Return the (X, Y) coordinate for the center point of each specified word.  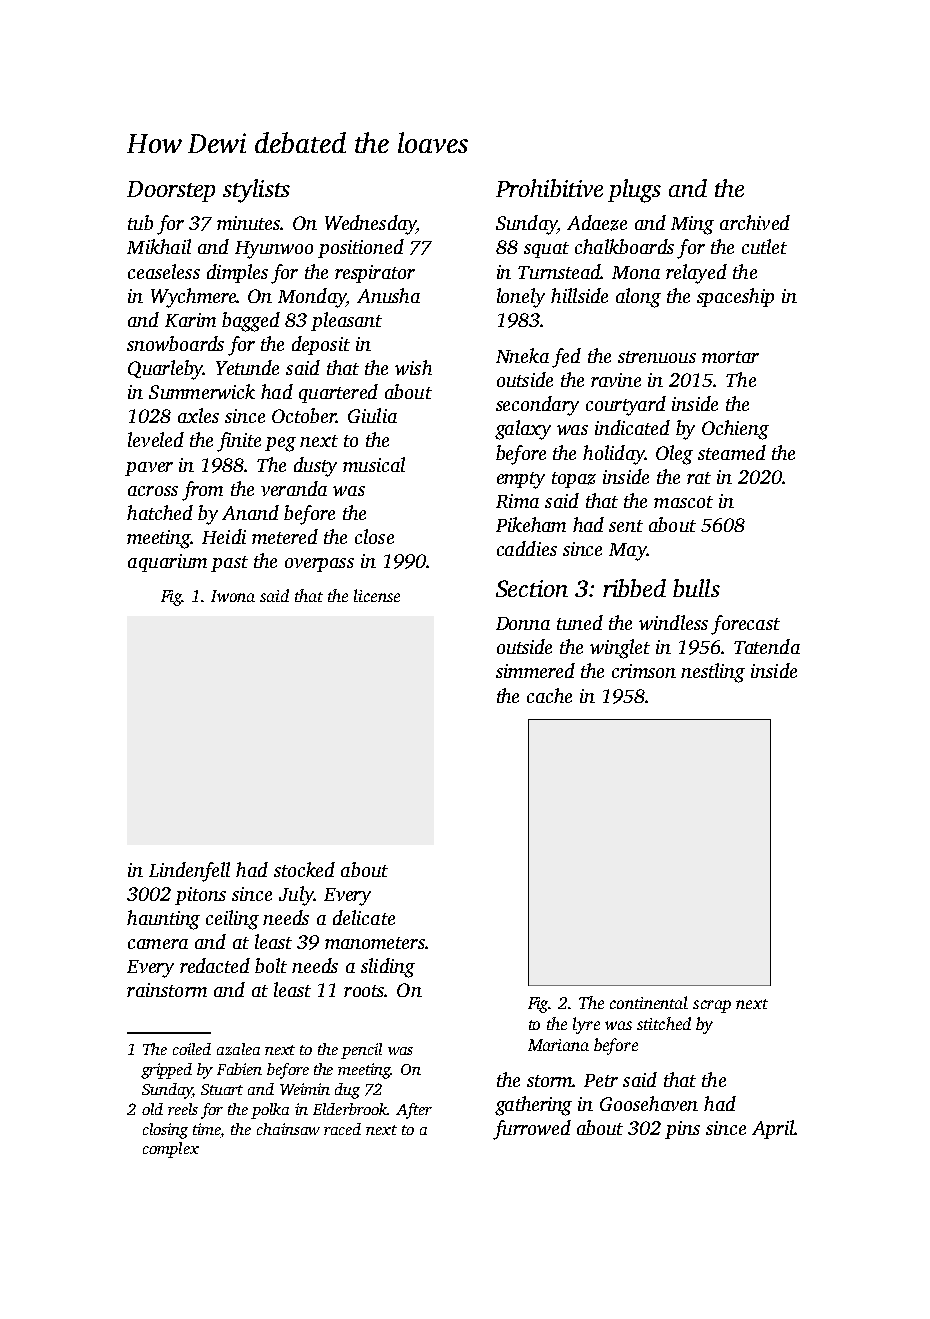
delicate (364, 917)
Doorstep (171, 191)
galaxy (523, 430)
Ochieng (735, 430)
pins (682, 1130)
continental (649, 1002)
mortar (730, 357)
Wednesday (371, 225)
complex (171, 1150)
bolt (271, 965)
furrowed (532, 1130)
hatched (160, 512)
